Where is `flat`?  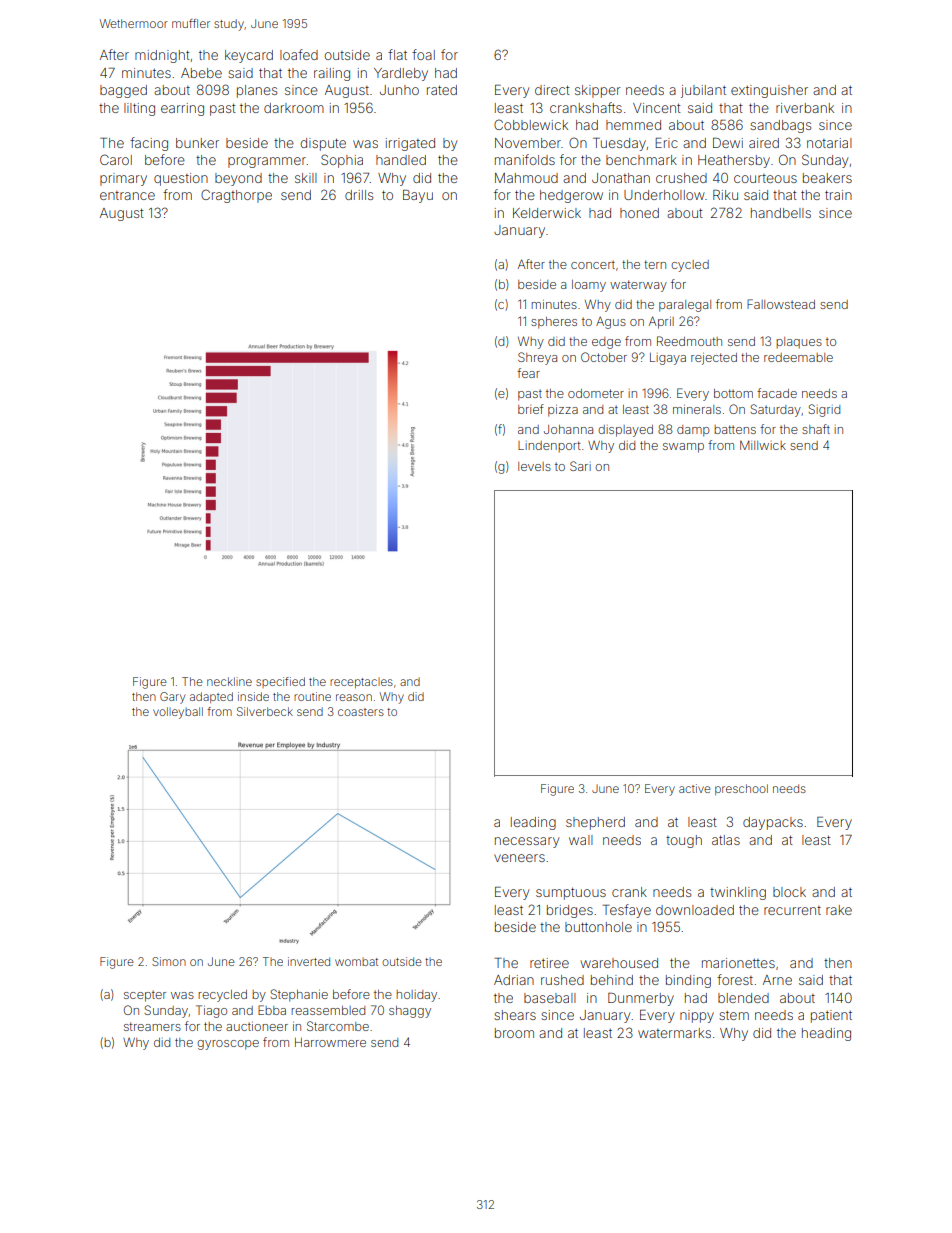
flat is located at coordinates (397, 54).
